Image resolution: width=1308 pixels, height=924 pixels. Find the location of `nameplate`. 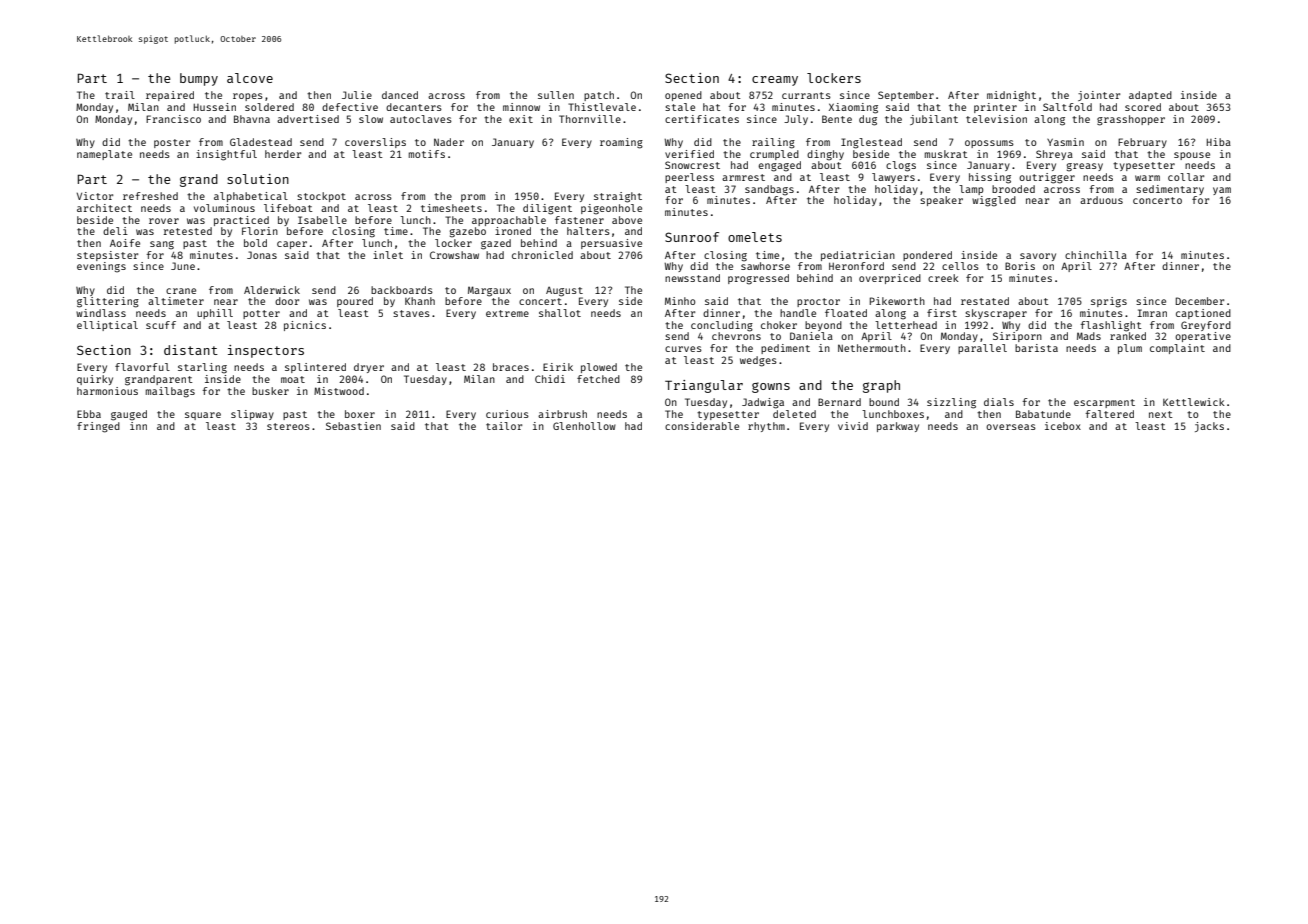

nameplate is located at coordinates (104, 155).
